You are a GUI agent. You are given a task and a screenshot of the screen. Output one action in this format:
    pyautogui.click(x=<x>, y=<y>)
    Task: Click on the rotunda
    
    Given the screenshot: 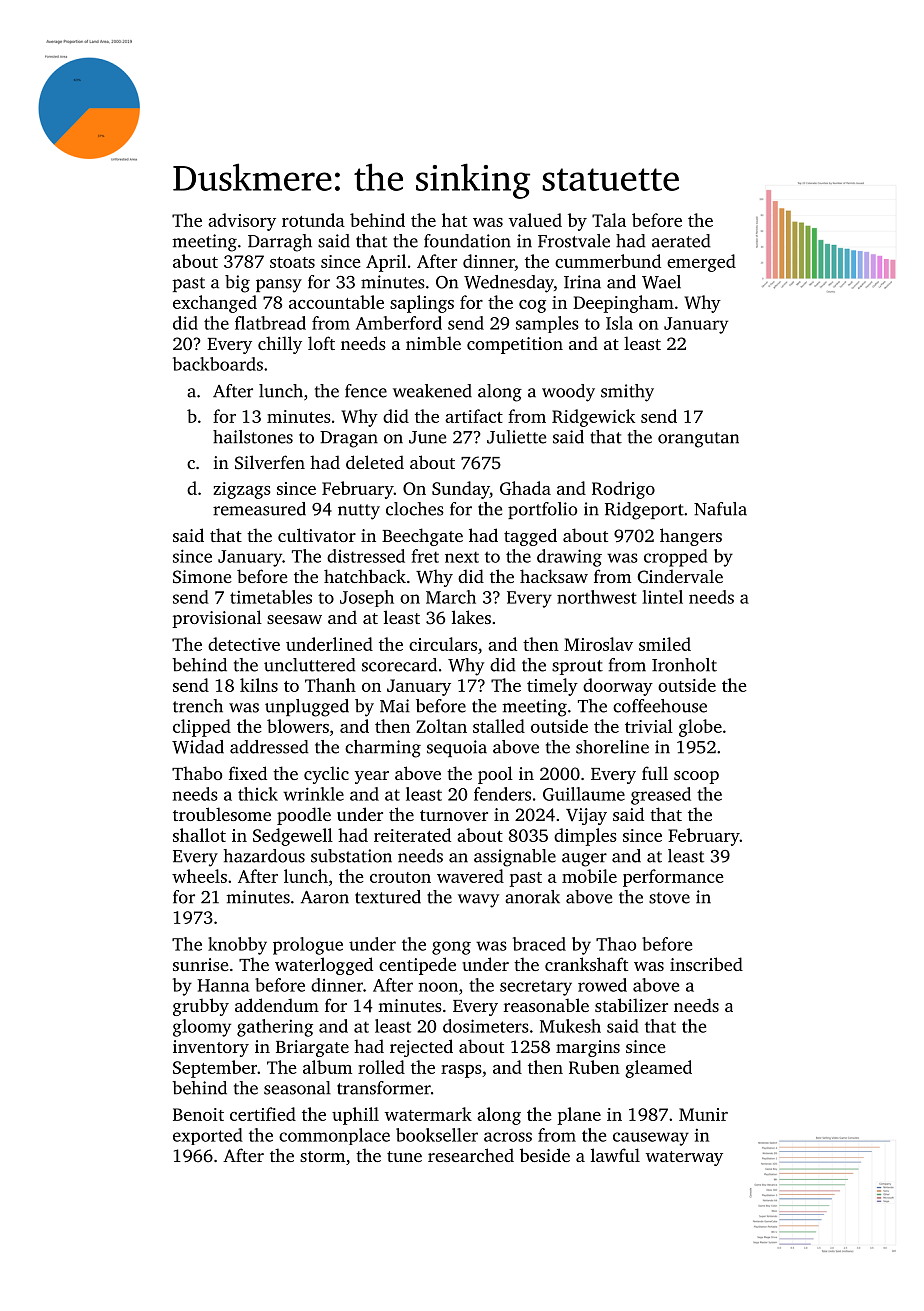 What is the action you would take?
    pyautogui.click(x=313, y=220)
